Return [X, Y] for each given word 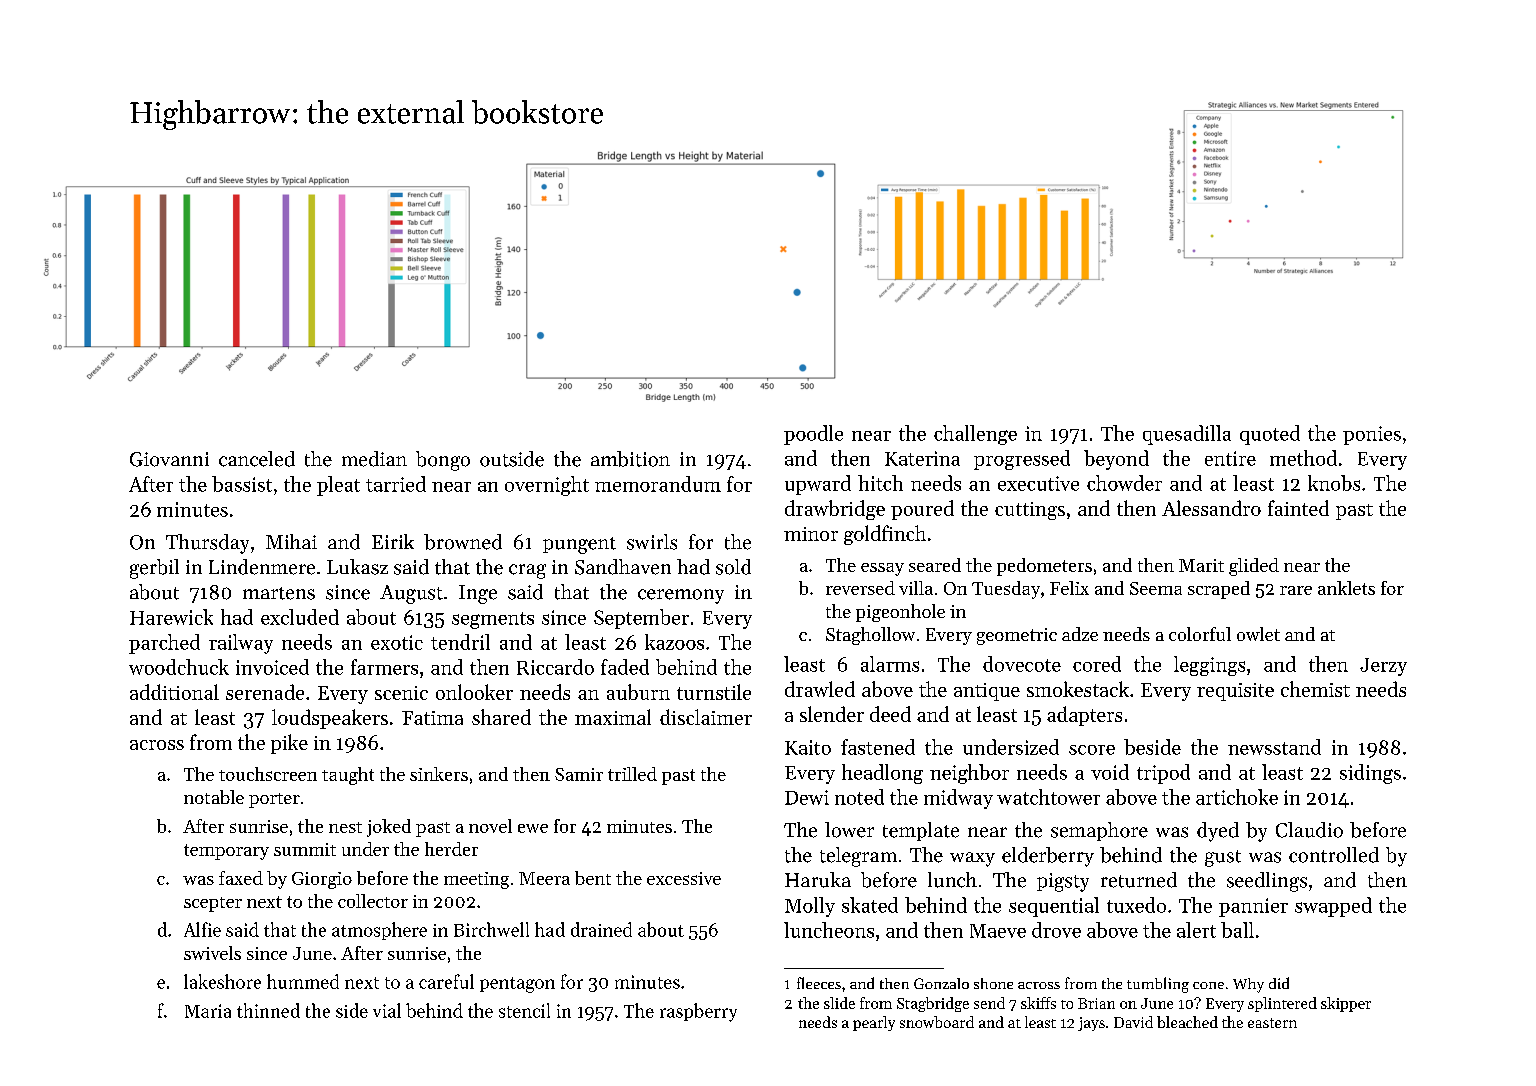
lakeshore [222, 981]
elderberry [1048, 857]
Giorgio [322, 880]
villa [916, 588]
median [374, 459]
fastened [878, 747]
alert [1196, 930]
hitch [880, 483]
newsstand [1274, 747]
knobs [1334, 483]
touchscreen [268, 774]
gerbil [154, 569]
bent [593, 878]
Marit [1201, 565]
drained [601, 929]
